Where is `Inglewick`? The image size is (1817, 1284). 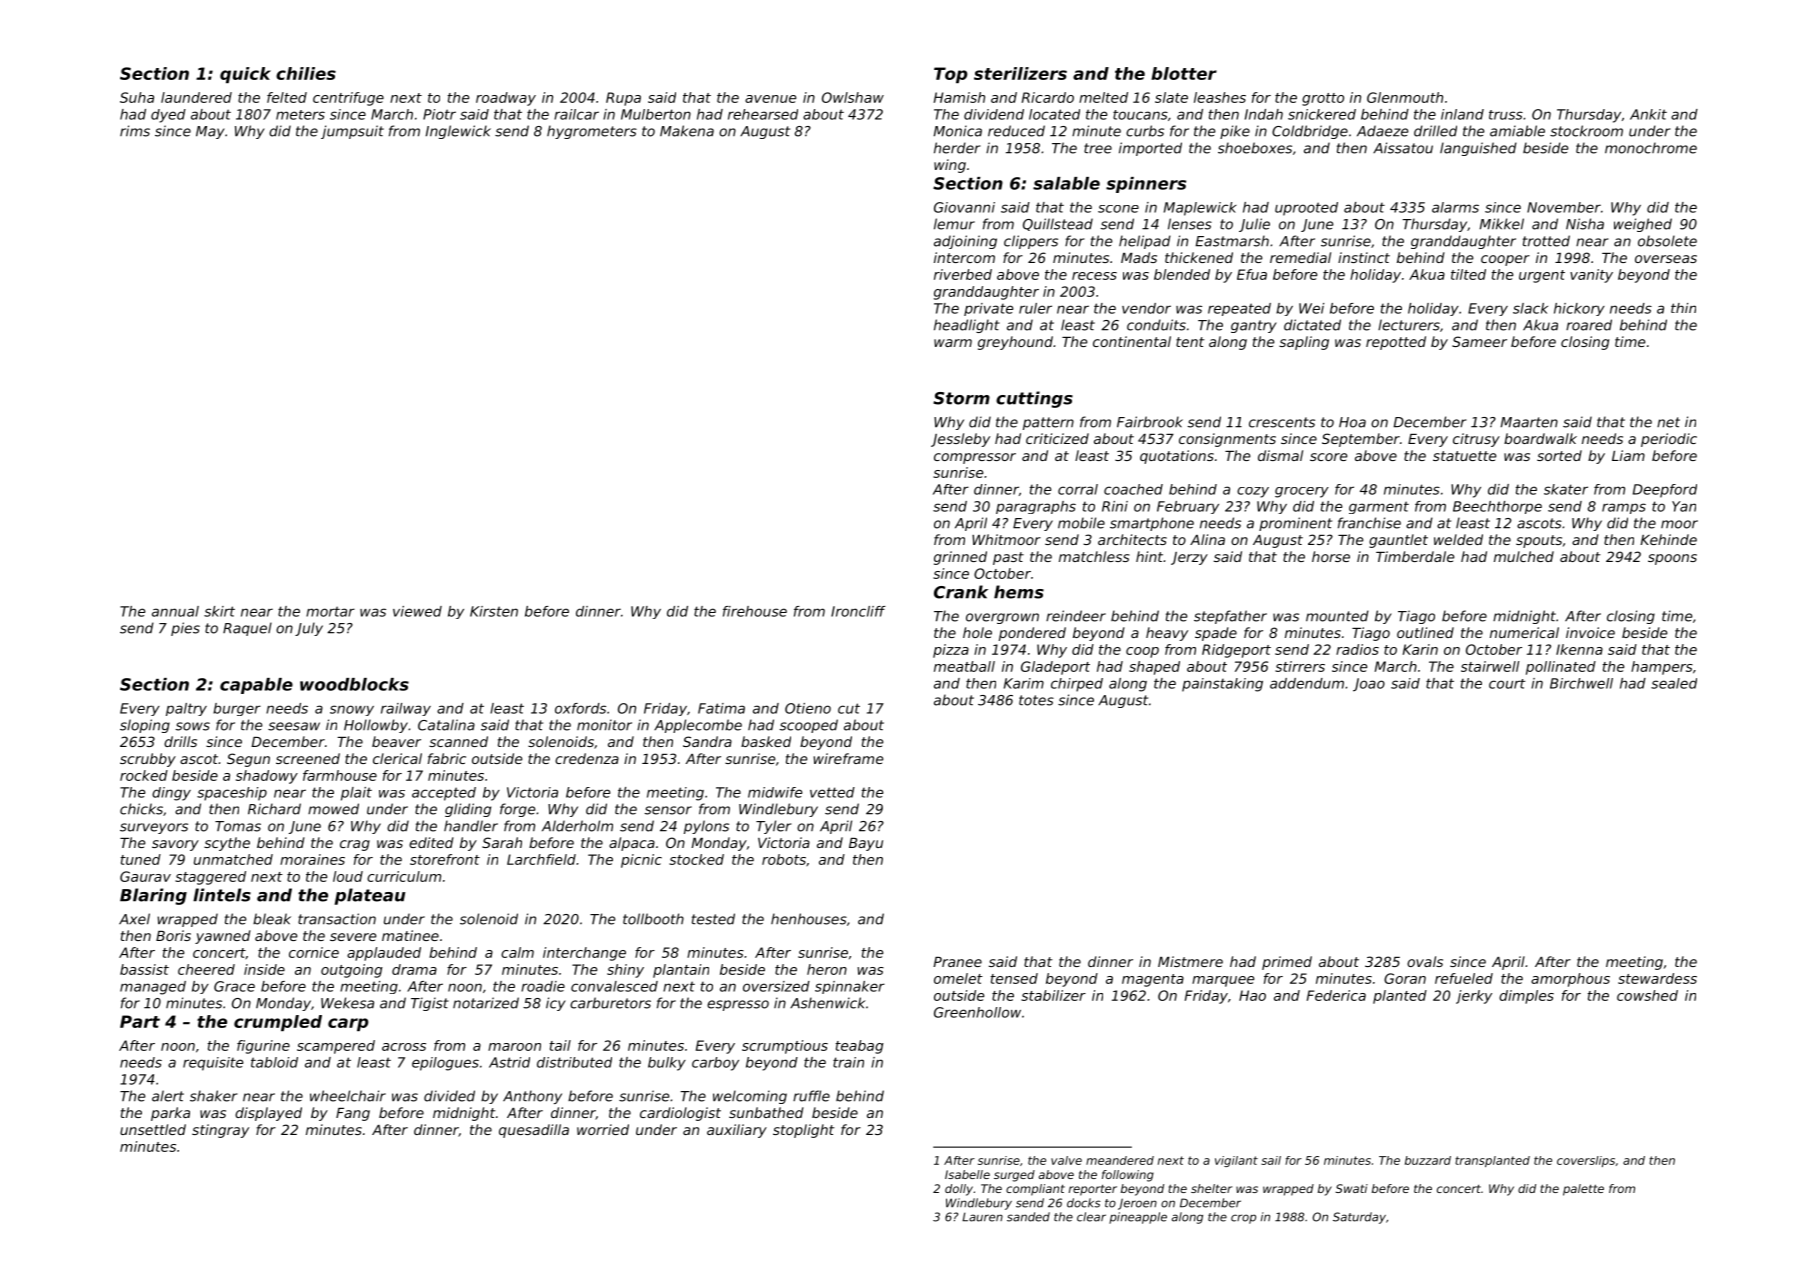 Inglewick is located at coordinates (458, 132).
